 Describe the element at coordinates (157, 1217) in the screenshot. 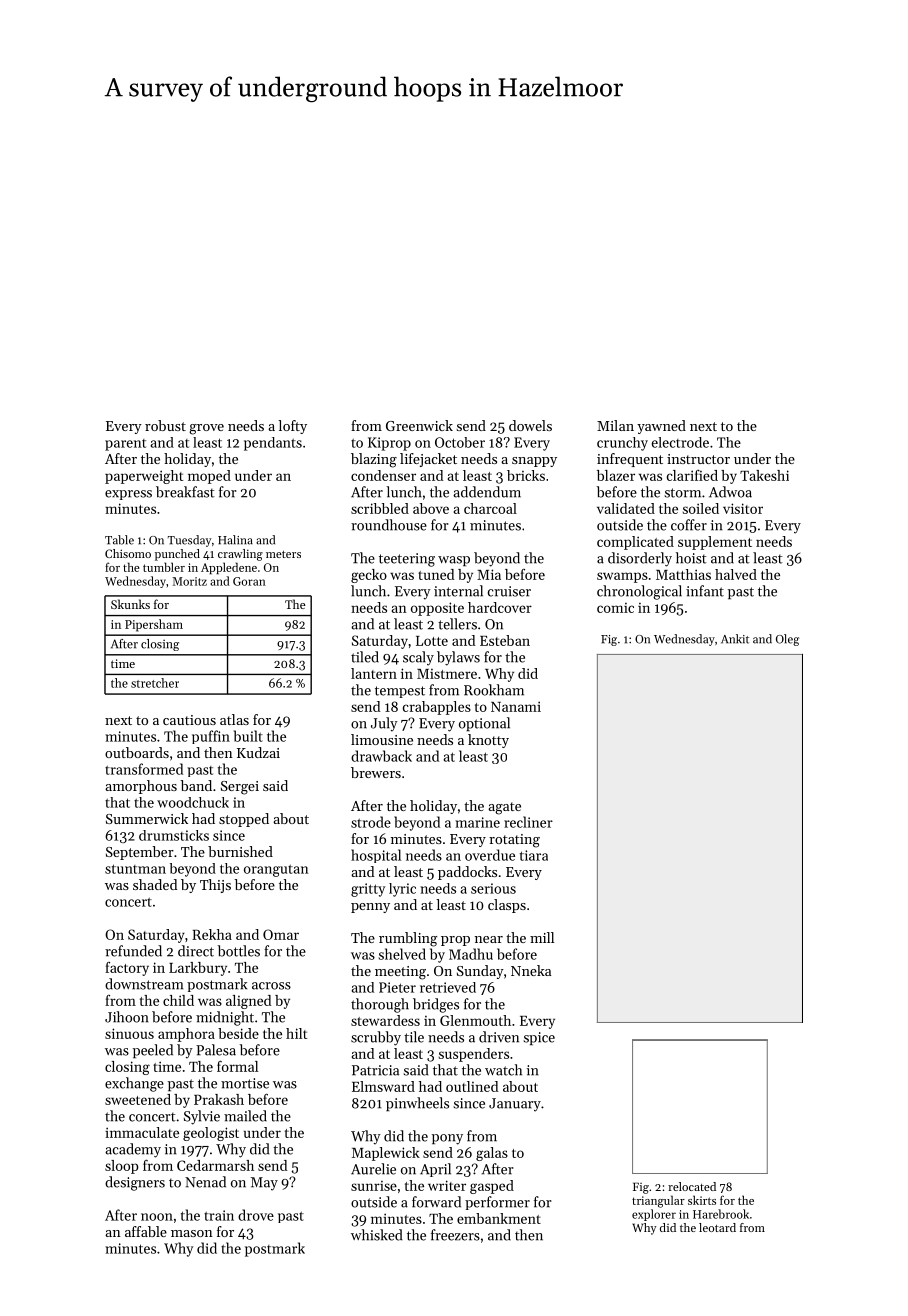

I see `noon` at that location.
